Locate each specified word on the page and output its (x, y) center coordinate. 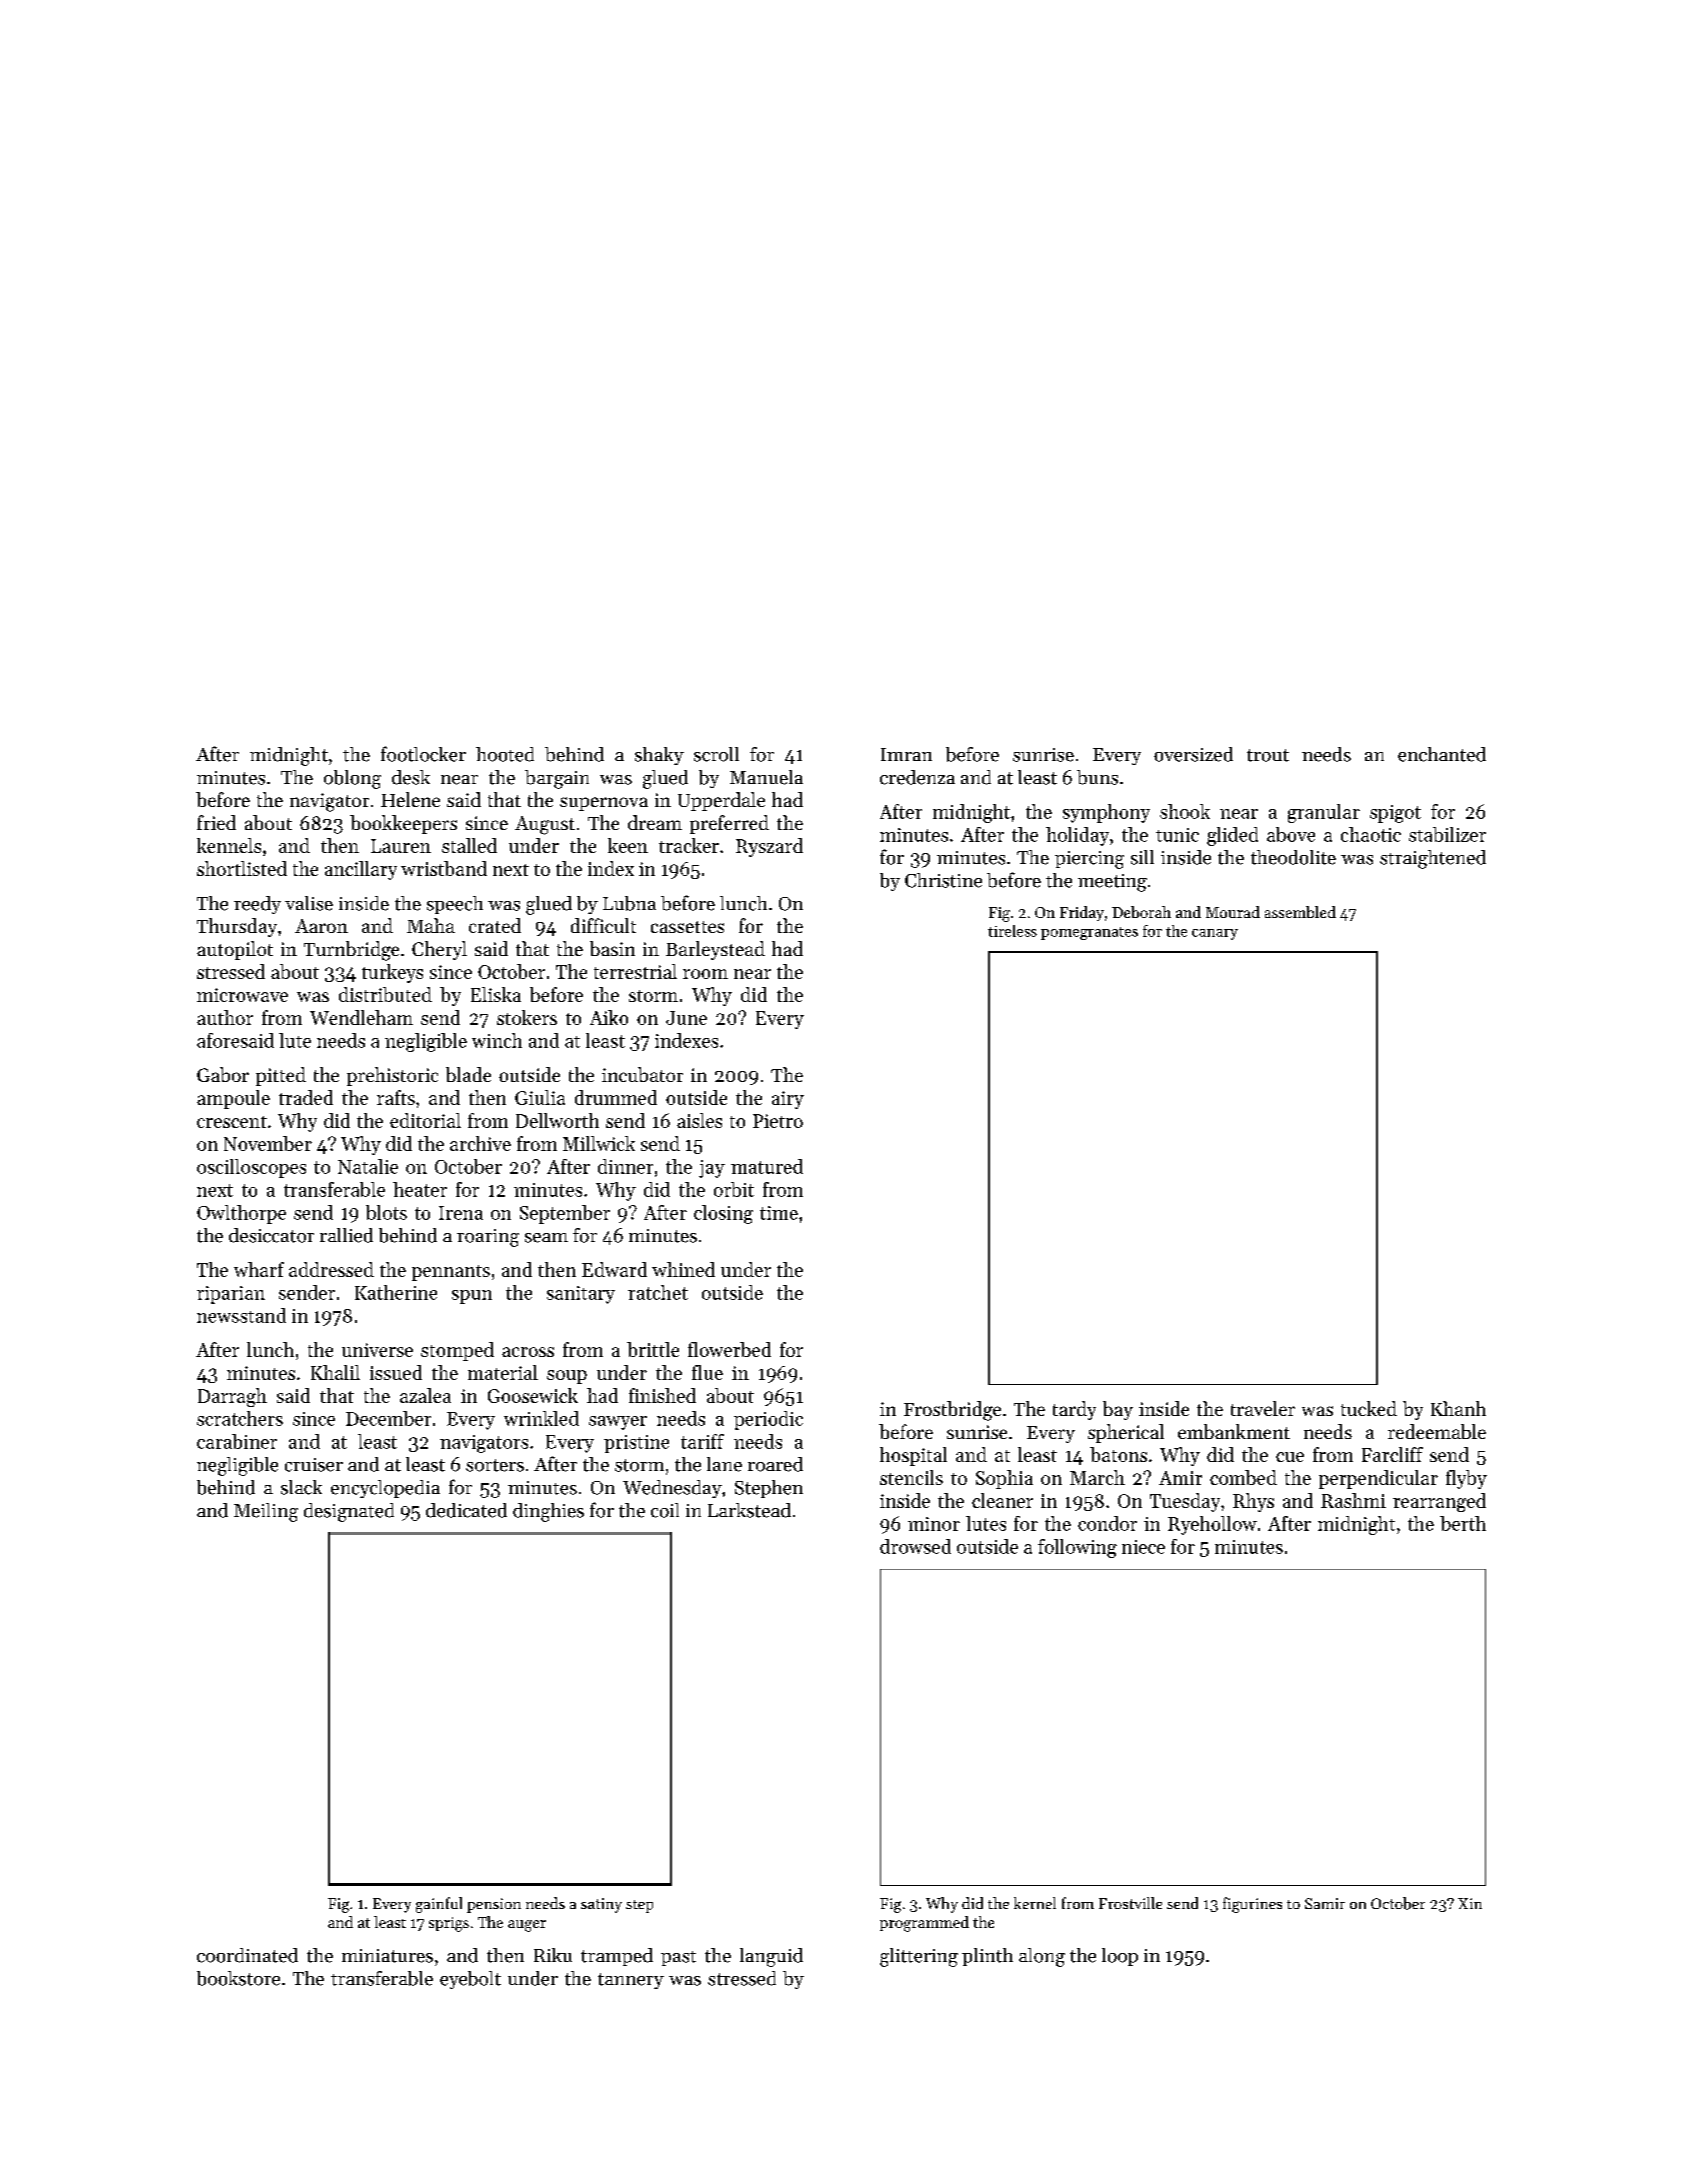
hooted (505, 754)
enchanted (1442, 754)
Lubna (629, 903)
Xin (1470, 1903)
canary (1215, 934)
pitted (281, 1076)
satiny (601, 1905)
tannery (631, 1981)
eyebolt (470, 1980)
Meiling (266, 1512)
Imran (906, 754)
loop (1120, 1957)
